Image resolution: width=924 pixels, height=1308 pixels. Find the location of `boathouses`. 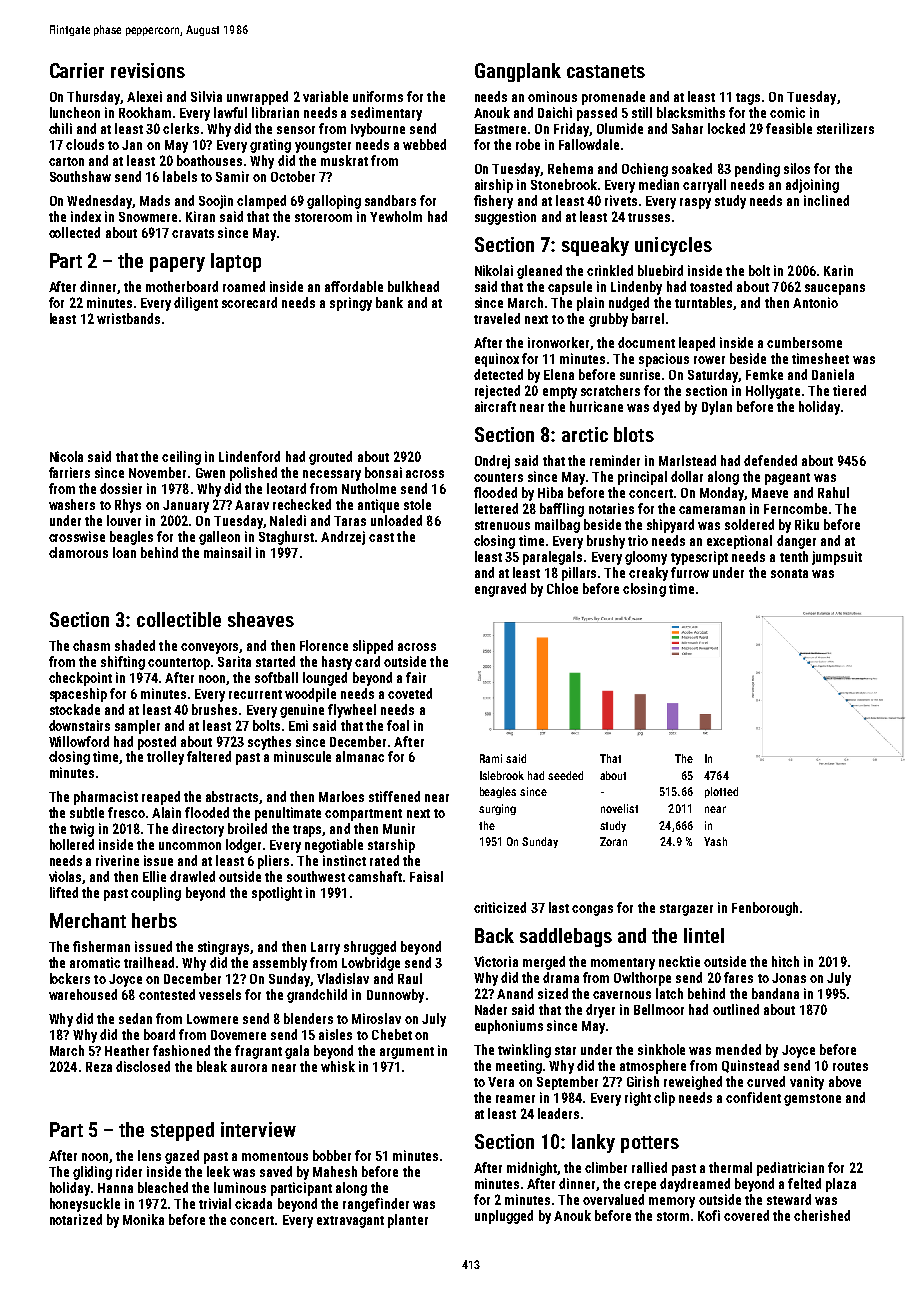

boathouses is located at coordinates (209, 160).
